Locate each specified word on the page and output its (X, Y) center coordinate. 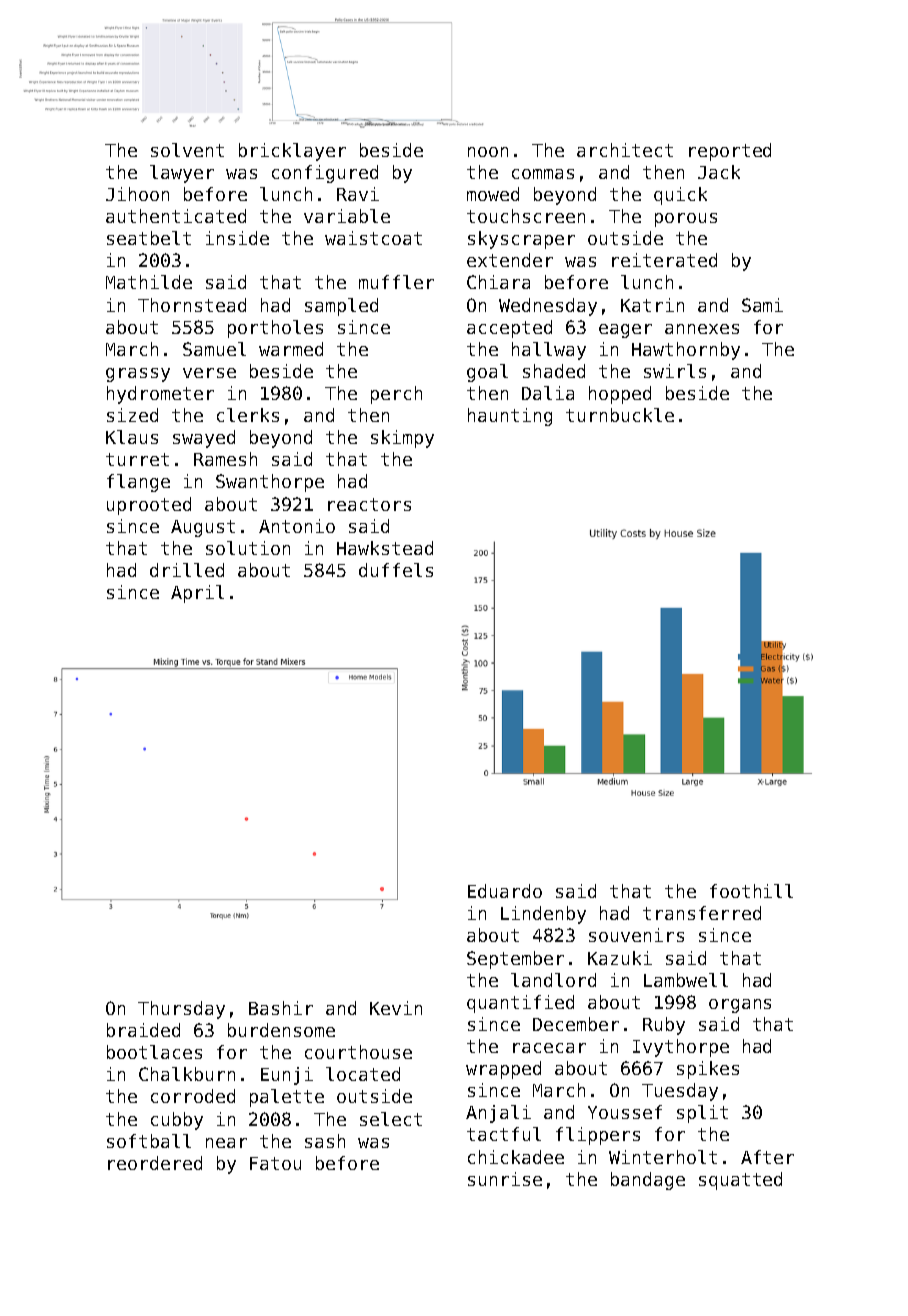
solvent (187, 150)
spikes (708, 1070)
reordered (155, 1163)
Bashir (281, 1008)
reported (730, 152)
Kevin (396, 1008)
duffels (396, 570)
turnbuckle (620, 415)
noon (488, 152)
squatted (740, 1181)
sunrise (505, 1179)
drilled (187, 570)
